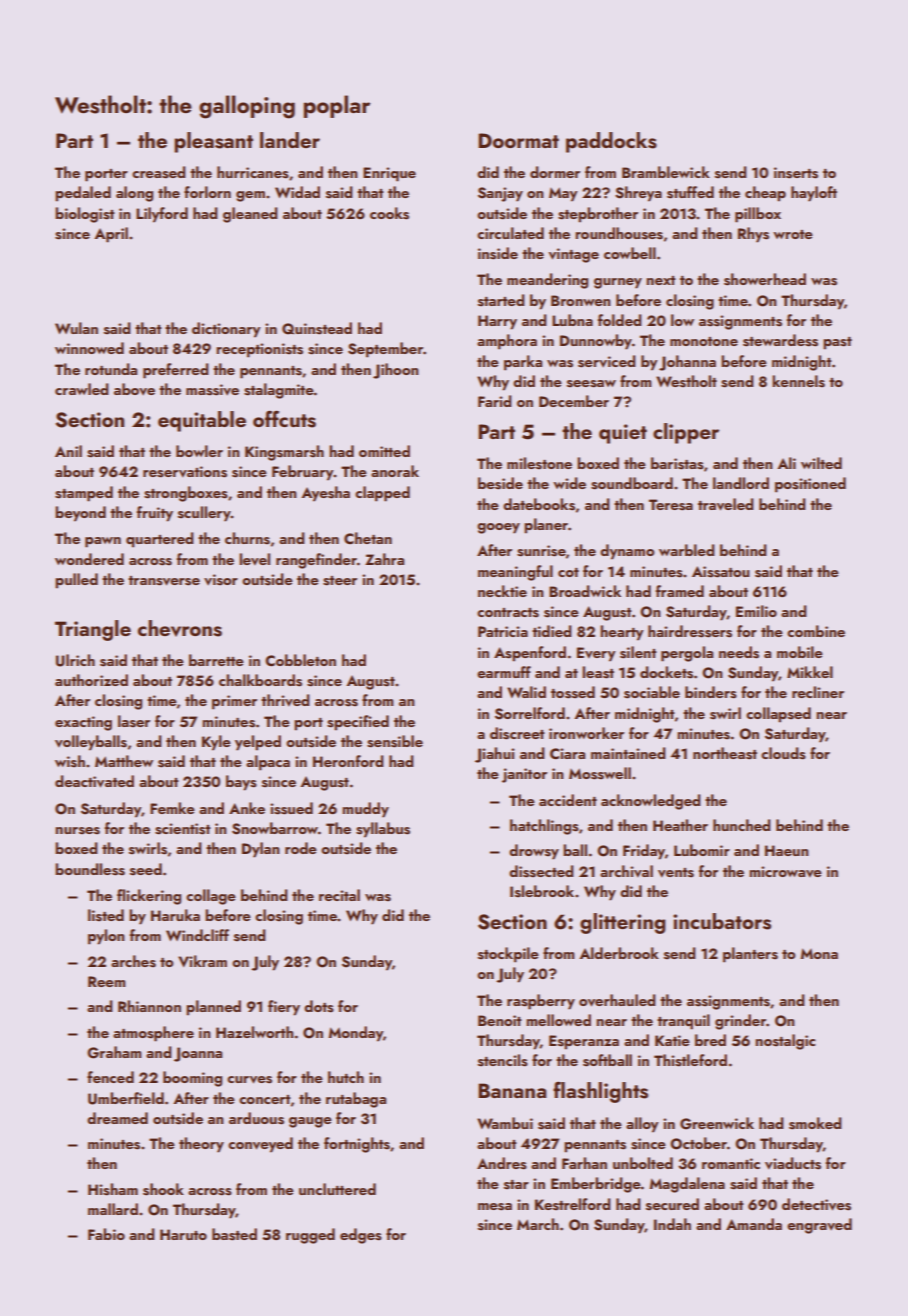  Describe the element at coordinates (690, 192) in the screenshot. I see `stuffed` at that location.
